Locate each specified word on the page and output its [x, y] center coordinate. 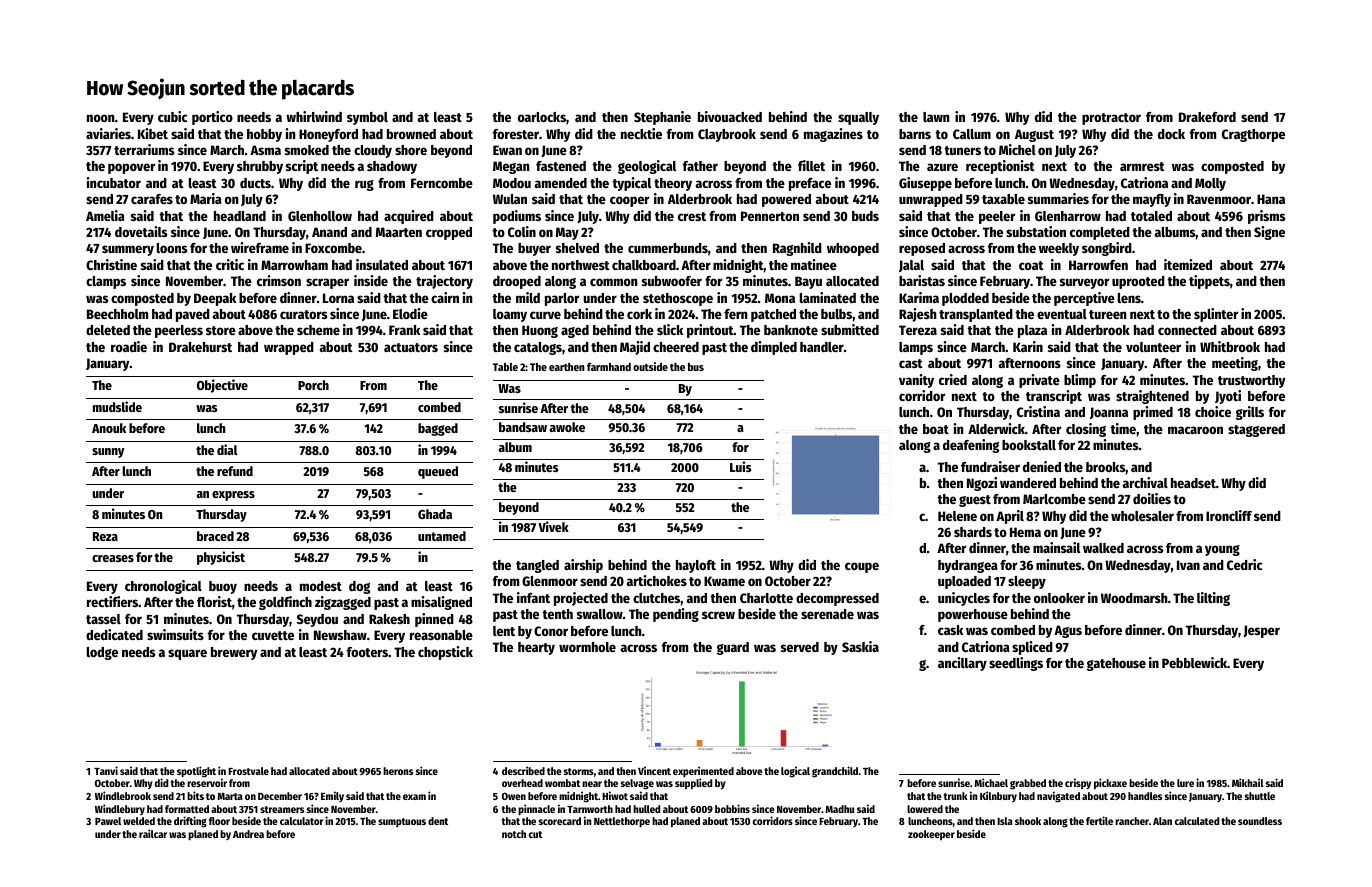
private [1039, 381]
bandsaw [523, 427]
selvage [637, 784]
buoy [223, 587]
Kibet [153, 133]
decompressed [837, 599]
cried [953, 379]
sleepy [1027, 582]
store [221, 330]
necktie [641, 133]
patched [773, 315]
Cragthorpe [1253, 135]
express [233, 496]
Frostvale [248, 771]
